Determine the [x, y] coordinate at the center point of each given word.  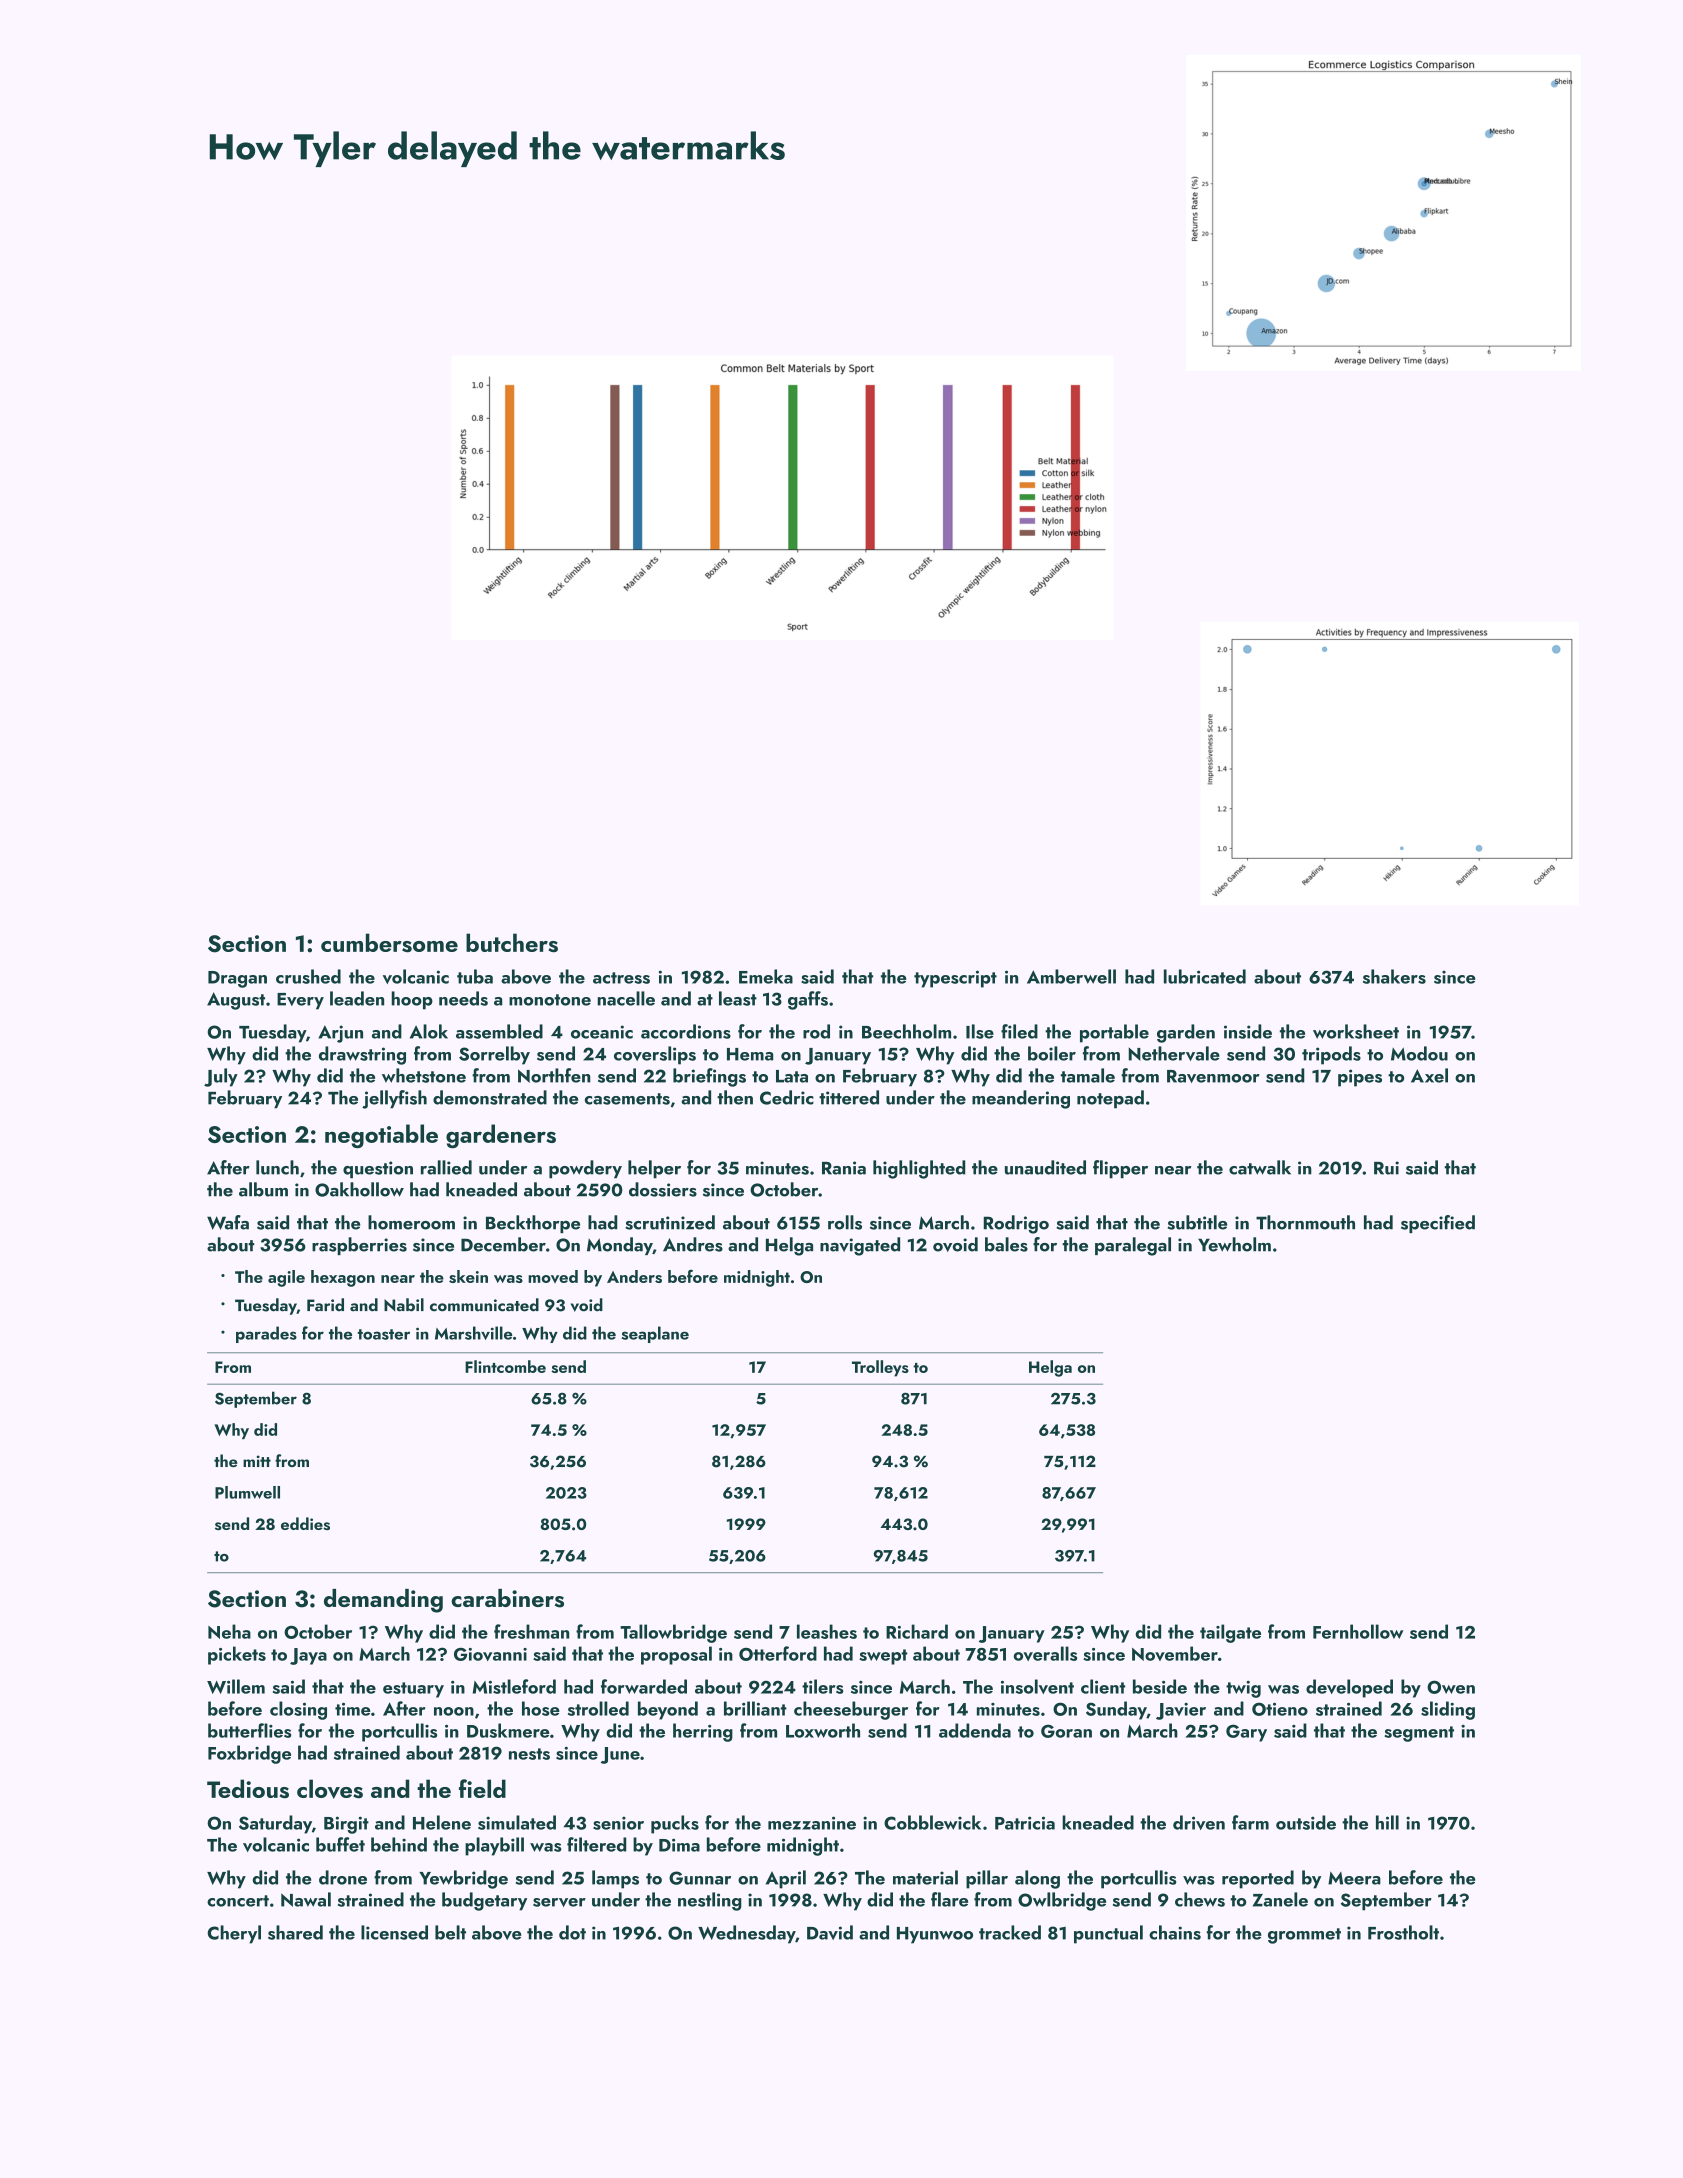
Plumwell [247, 1492]
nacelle [626, 998]
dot [572, 1932]
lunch [277, 1167]
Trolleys [880, 1368]
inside [1248, 1031]
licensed [394, 1932]
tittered [849, 1097]
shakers [1394, 976]
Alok [429, 1031]
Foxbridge [249, 1754]
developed [1349, 1688]
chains [1175, 1932]
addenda [975, 1730]
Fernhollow [1358, 1631]
